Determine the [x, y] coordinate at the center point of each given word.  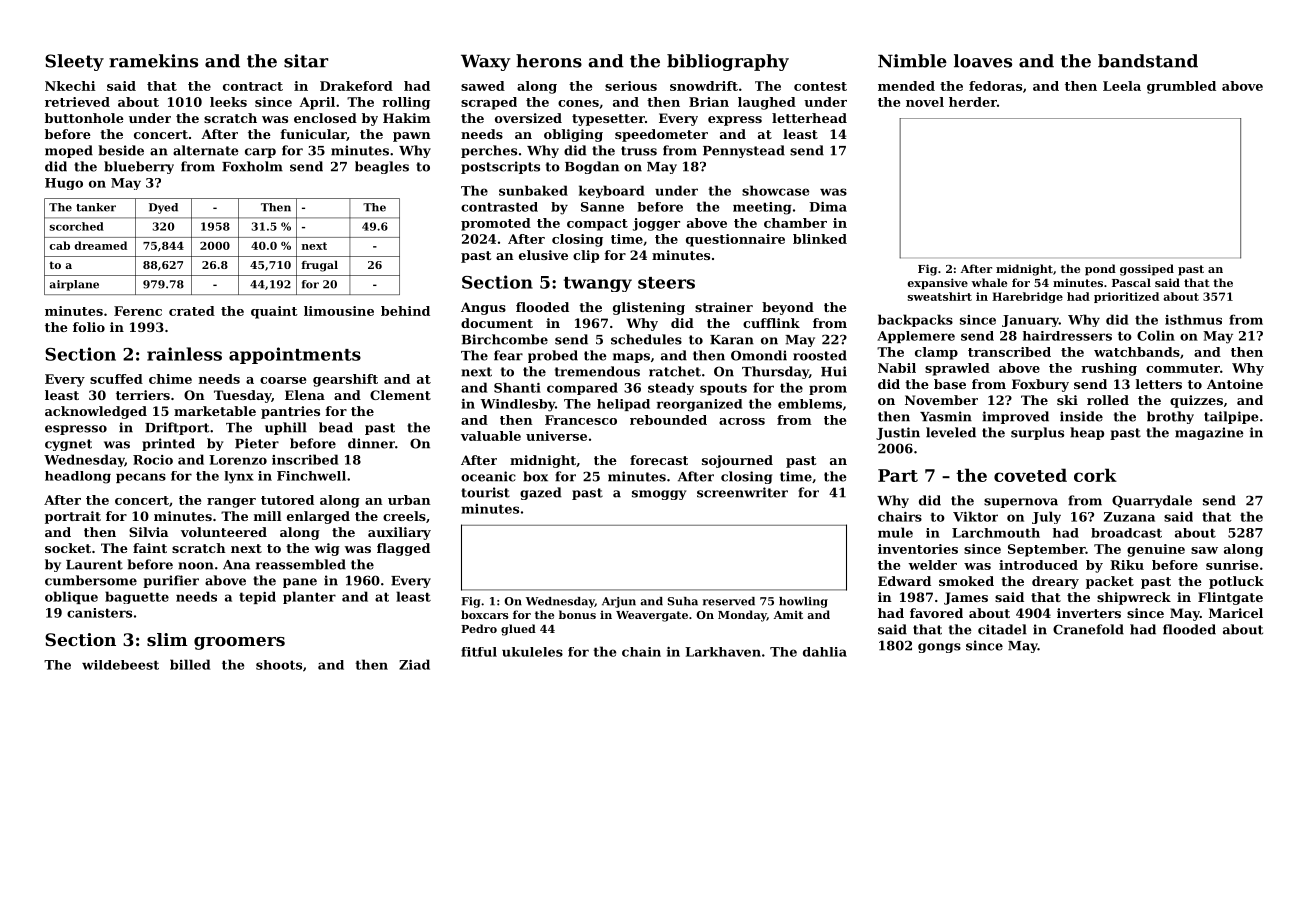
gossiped [1147, 270]
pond [1100, 270]
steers [666, 283]
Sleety [74, 62]
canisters [99, 613]
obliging [573, 135]
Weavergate [652, 616]
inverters [1089, 613]
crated [192, 311]
